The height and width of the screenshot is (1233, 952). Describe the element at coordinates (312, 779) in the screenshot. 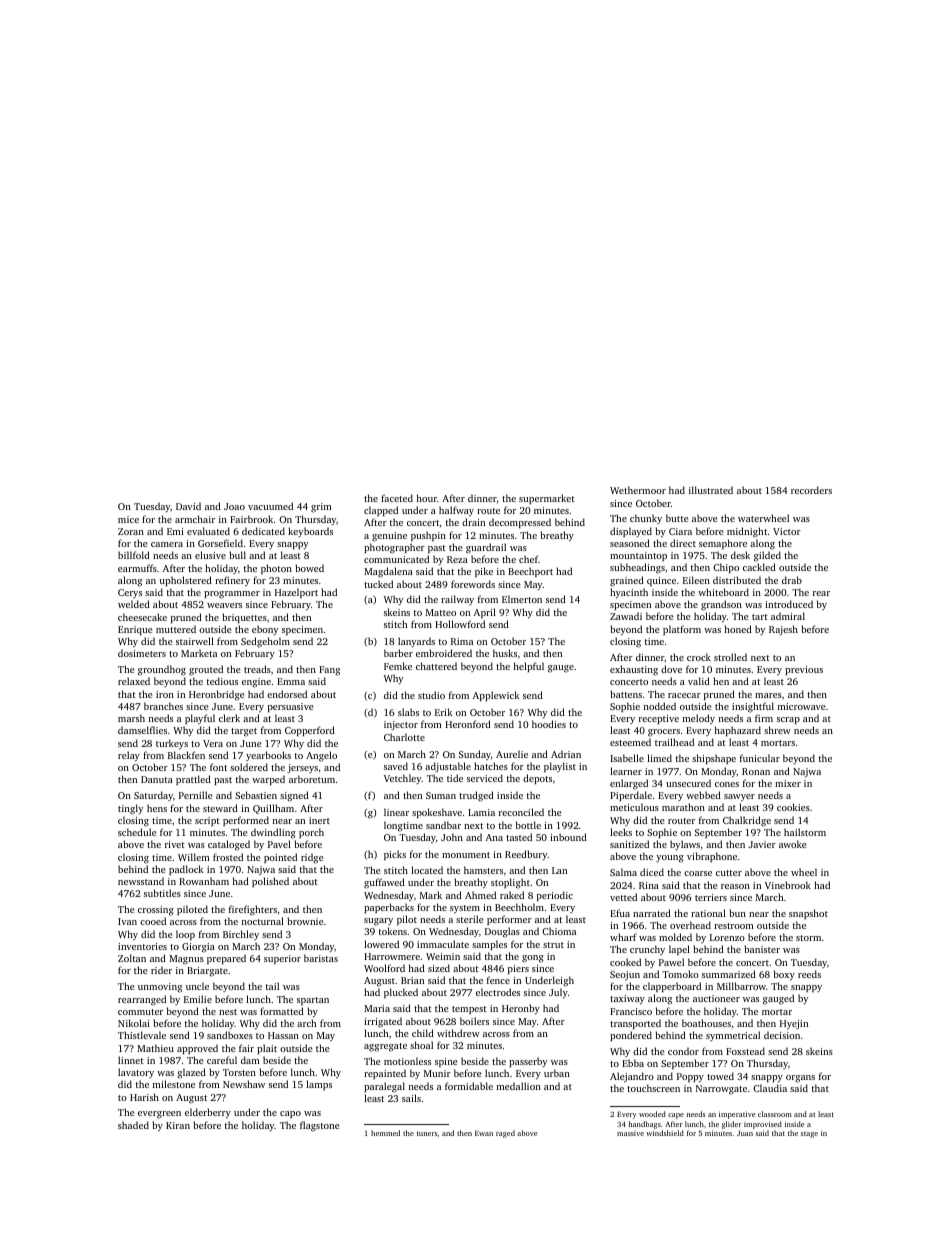

I see `arboretum` at that location.
